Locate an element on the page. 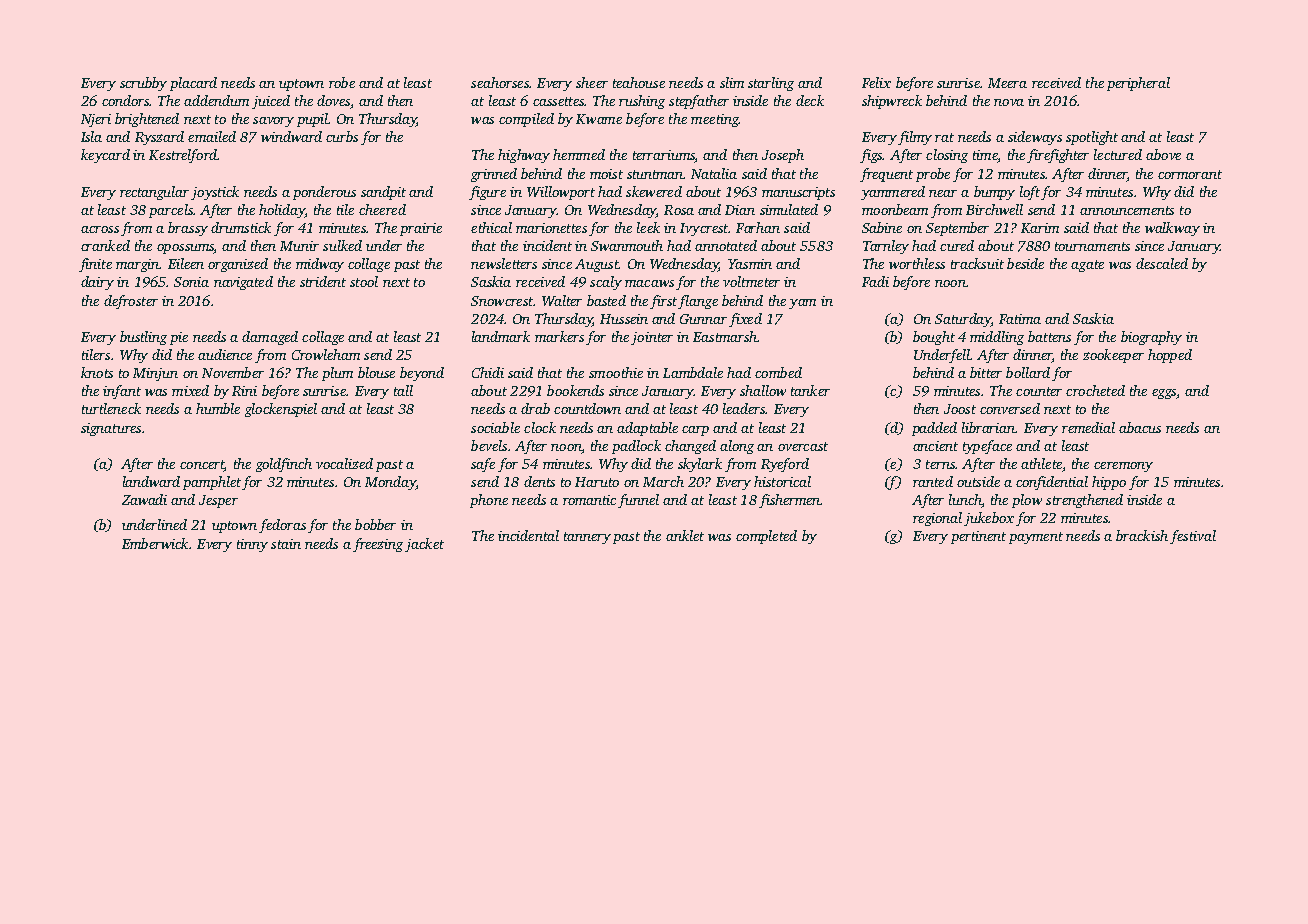 Image resolution: width=1308 pixels, height=924 pixels. placard is located at coordinates (193, 84).
